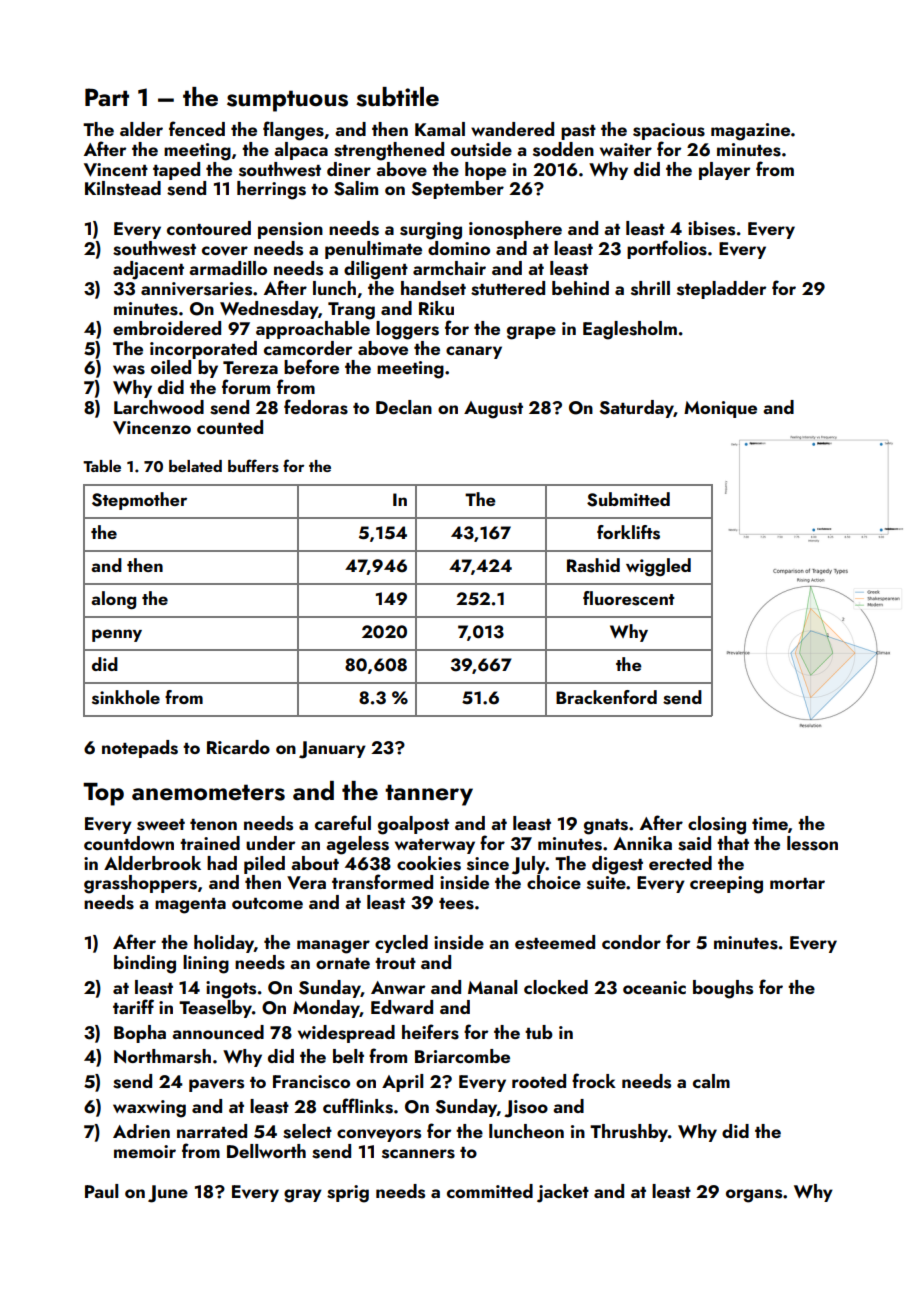 The height and width of the document is (1314, 924). Describe the element at coordinates (563, 1193) in the document. I see `jacket` at that location.
